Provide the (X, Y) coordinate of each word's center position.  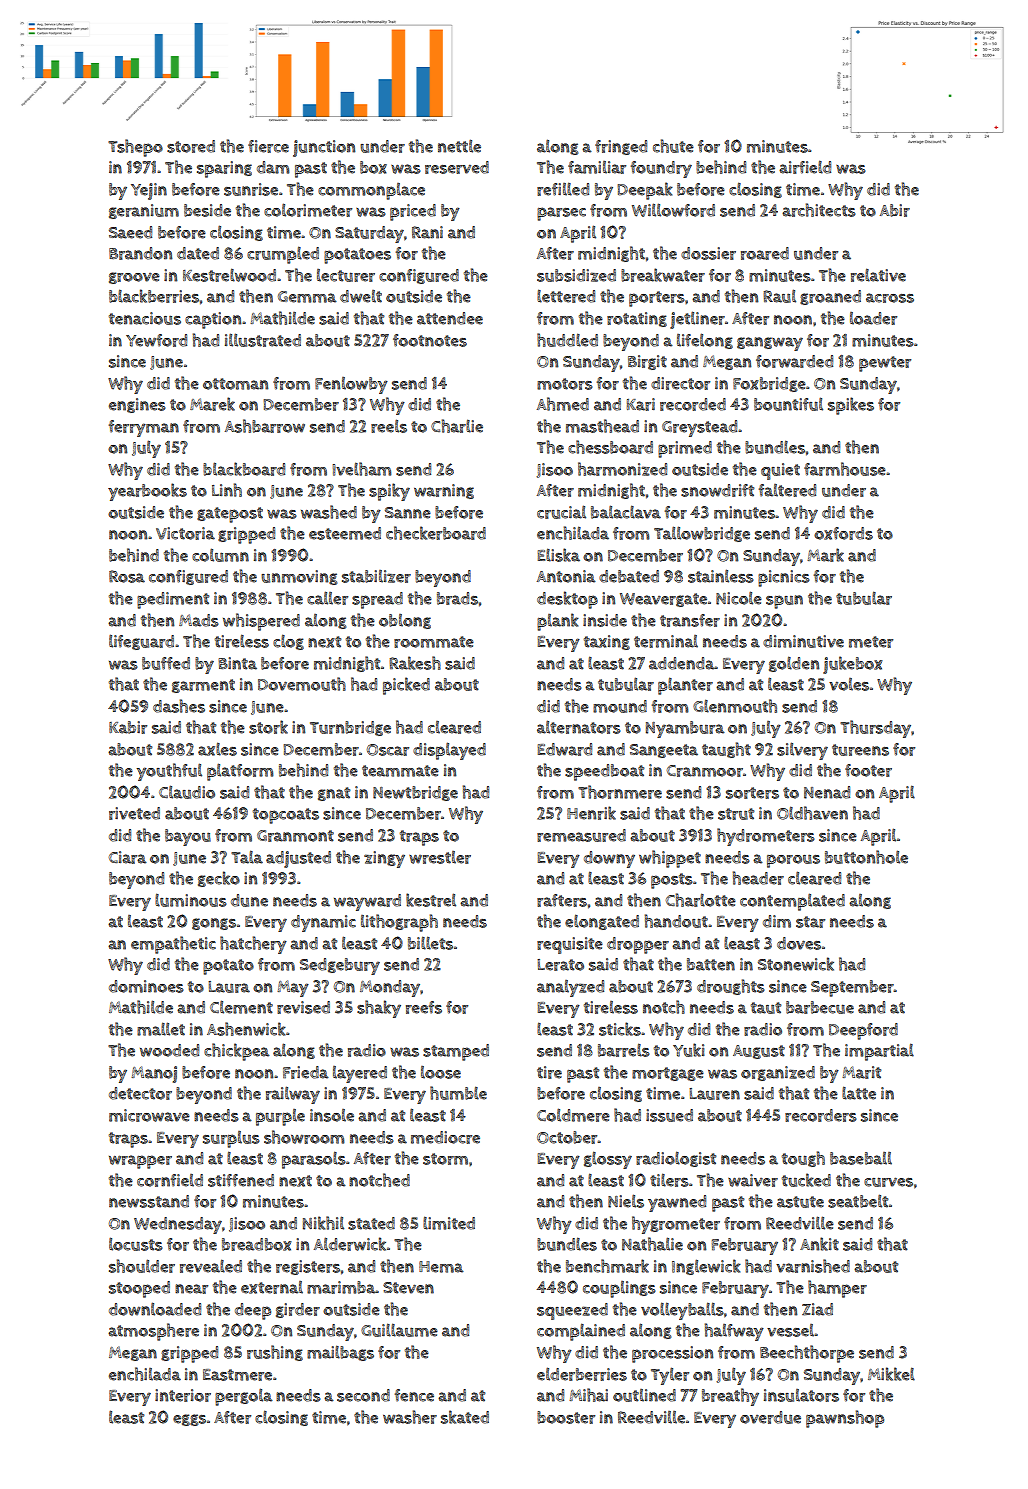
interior (183, 1395)
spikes (851, 406)
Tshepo (135, 148)
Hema (441, 1267)
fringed (621, 147)
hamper (837, 1289)
